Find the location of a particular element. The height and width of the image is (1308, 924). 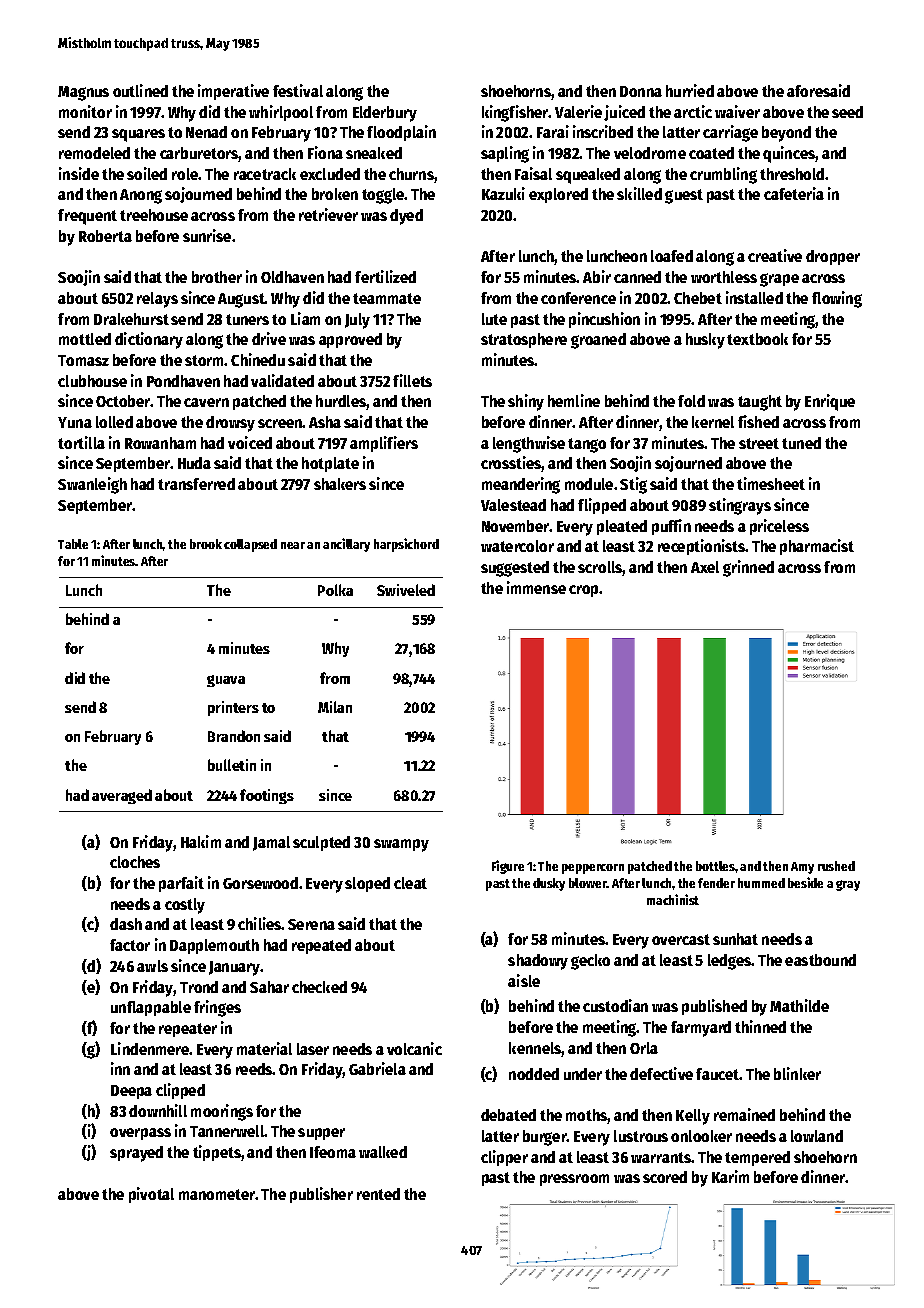

repeated is located at coordinates (321, 946).
